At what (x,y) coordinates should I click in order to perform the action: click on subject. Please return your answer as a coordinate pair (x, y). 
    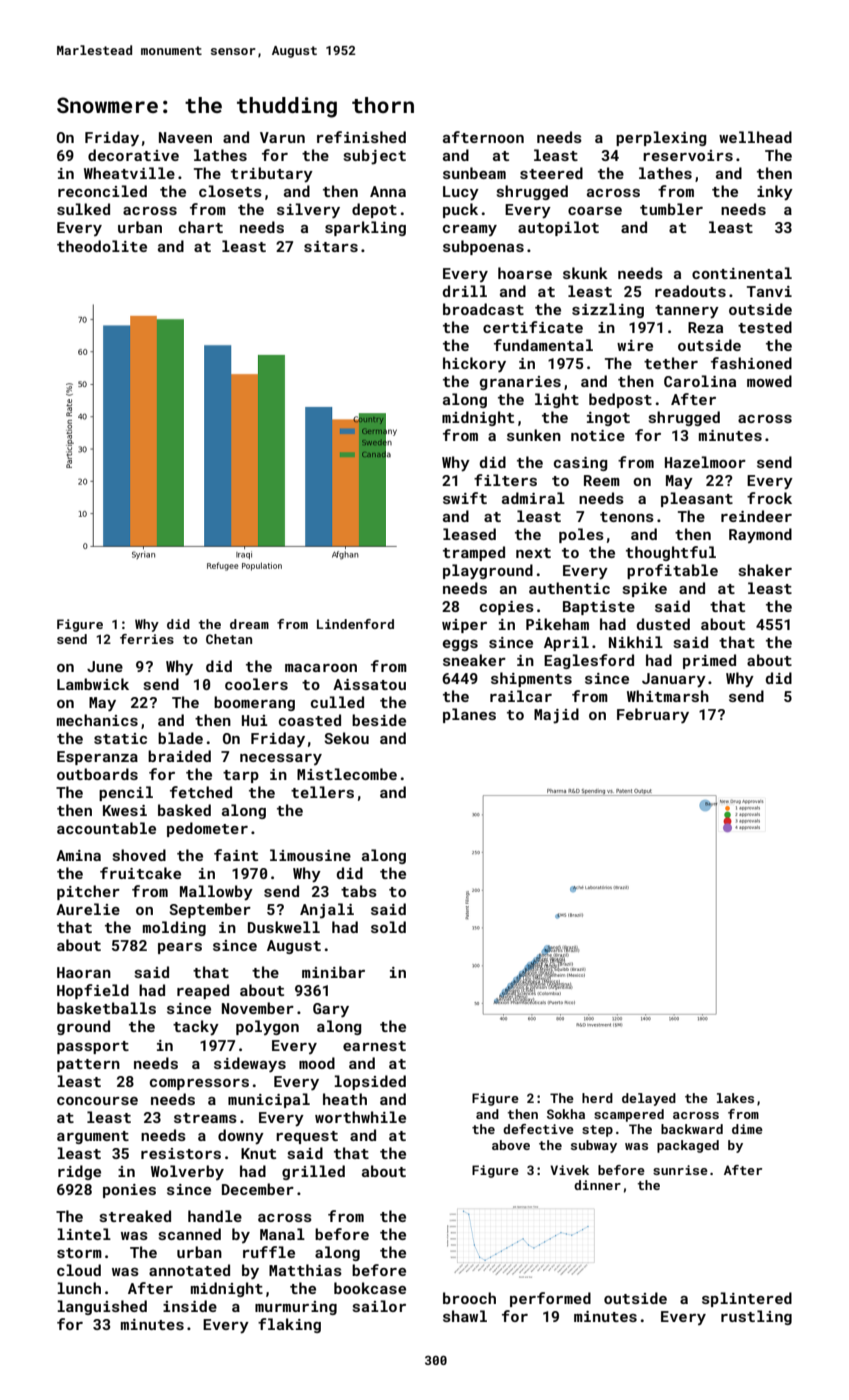
    Looking at the image, I should click on (374, 157).
